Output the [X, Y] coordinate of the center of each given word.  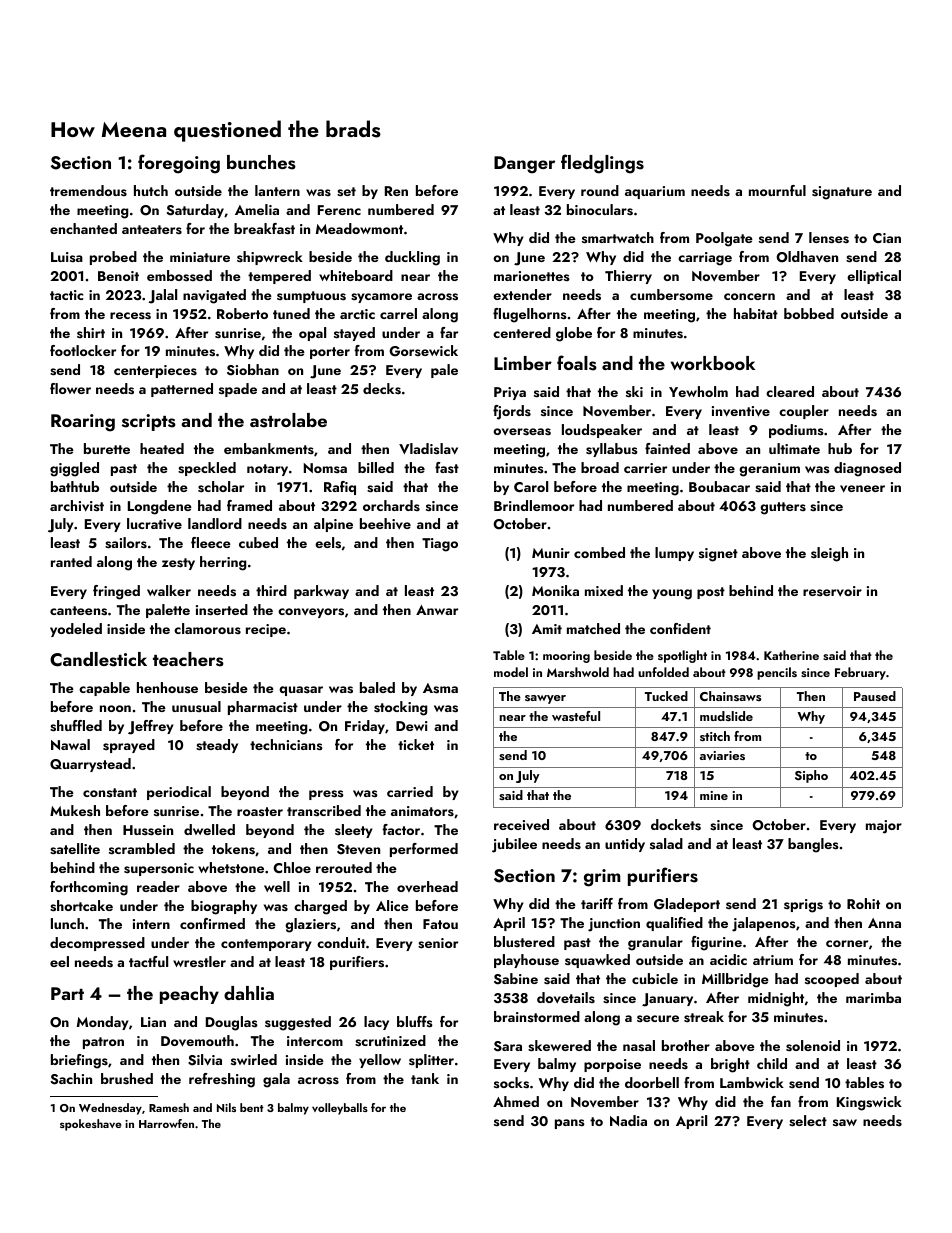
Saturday [195, 211]
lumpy [674, 554]
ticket [416, 744]
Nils [226, 1107]
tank [425, 1078]
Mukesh [75, 810]
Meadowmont [359, 228]
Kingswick [869, 1103]
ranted [71, 561]
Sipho [811, 776]
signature [842, 193]
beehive [385, 523]
